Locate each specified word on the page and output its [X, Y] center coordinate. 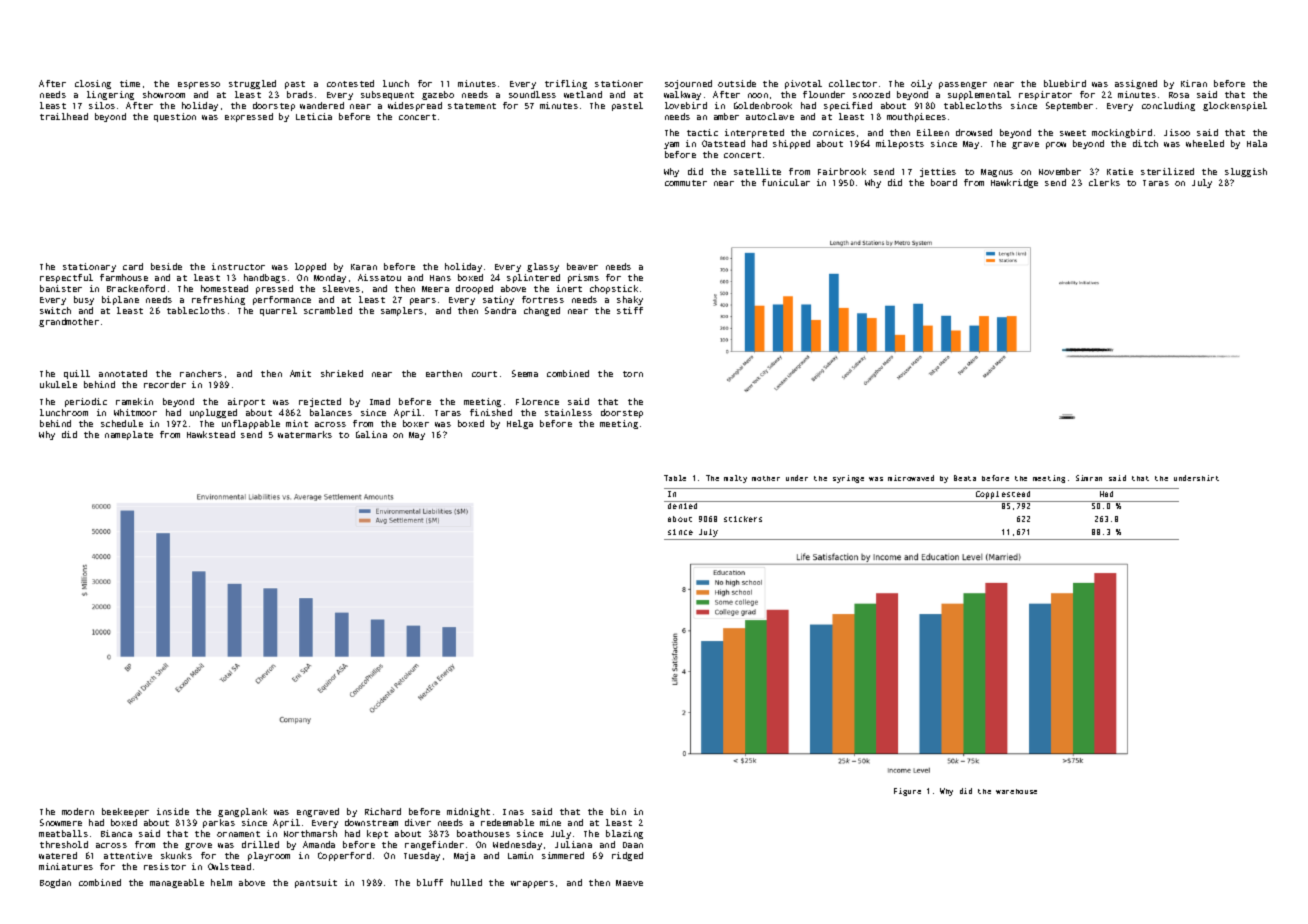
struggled [252, 84]
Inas [513, 812]
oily [921, 84]
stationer [619, 83]
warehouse [1016, 791]
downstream [371, 822]
